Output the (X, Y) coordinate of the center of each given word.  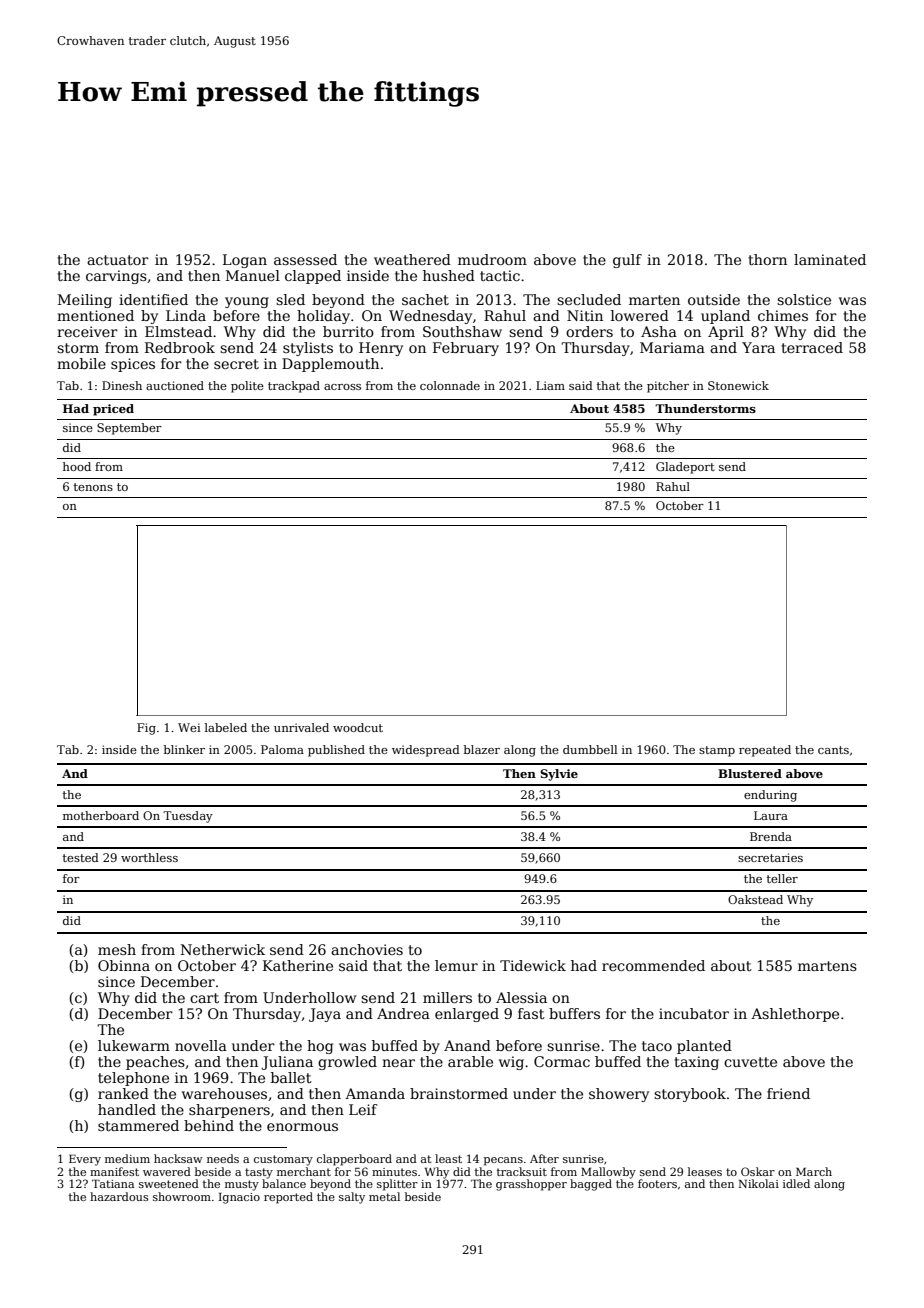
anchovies (367, 949)
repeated (765, 751)
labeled (226, 727)
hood (77, 466)
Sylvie (559, 775)
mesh (117, 949)
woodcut (358, 727)
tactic (500, 275)
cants (833, 750)
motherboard (101, 815)
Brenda (771, 836)
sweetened (169, 1183)
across (342, 387)
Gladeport (685, 468)
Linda (186, 315)
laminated (830, 259)
